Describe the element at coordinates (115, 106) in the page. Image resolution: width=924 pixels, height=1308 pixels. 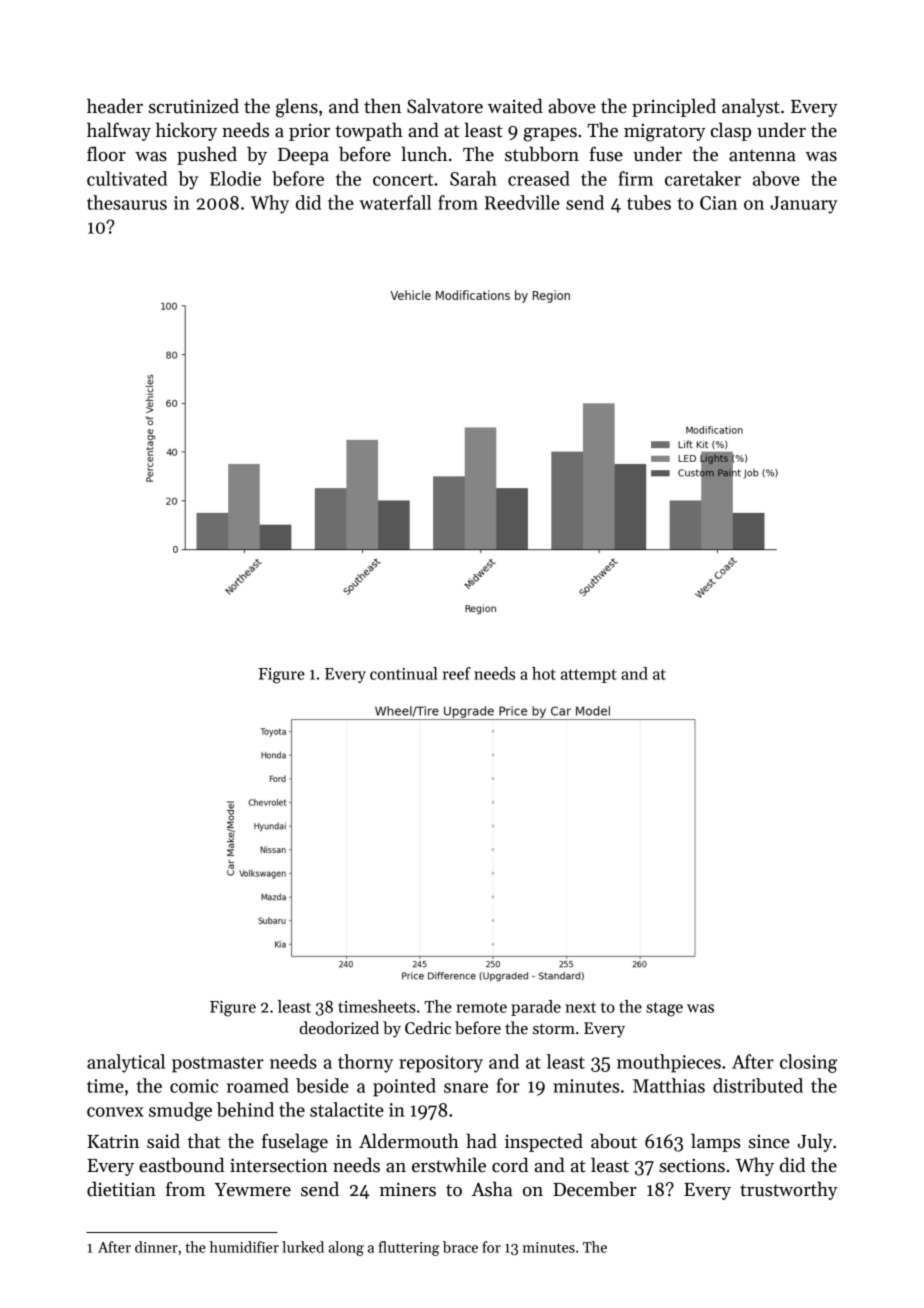
I see `header` at that location.
